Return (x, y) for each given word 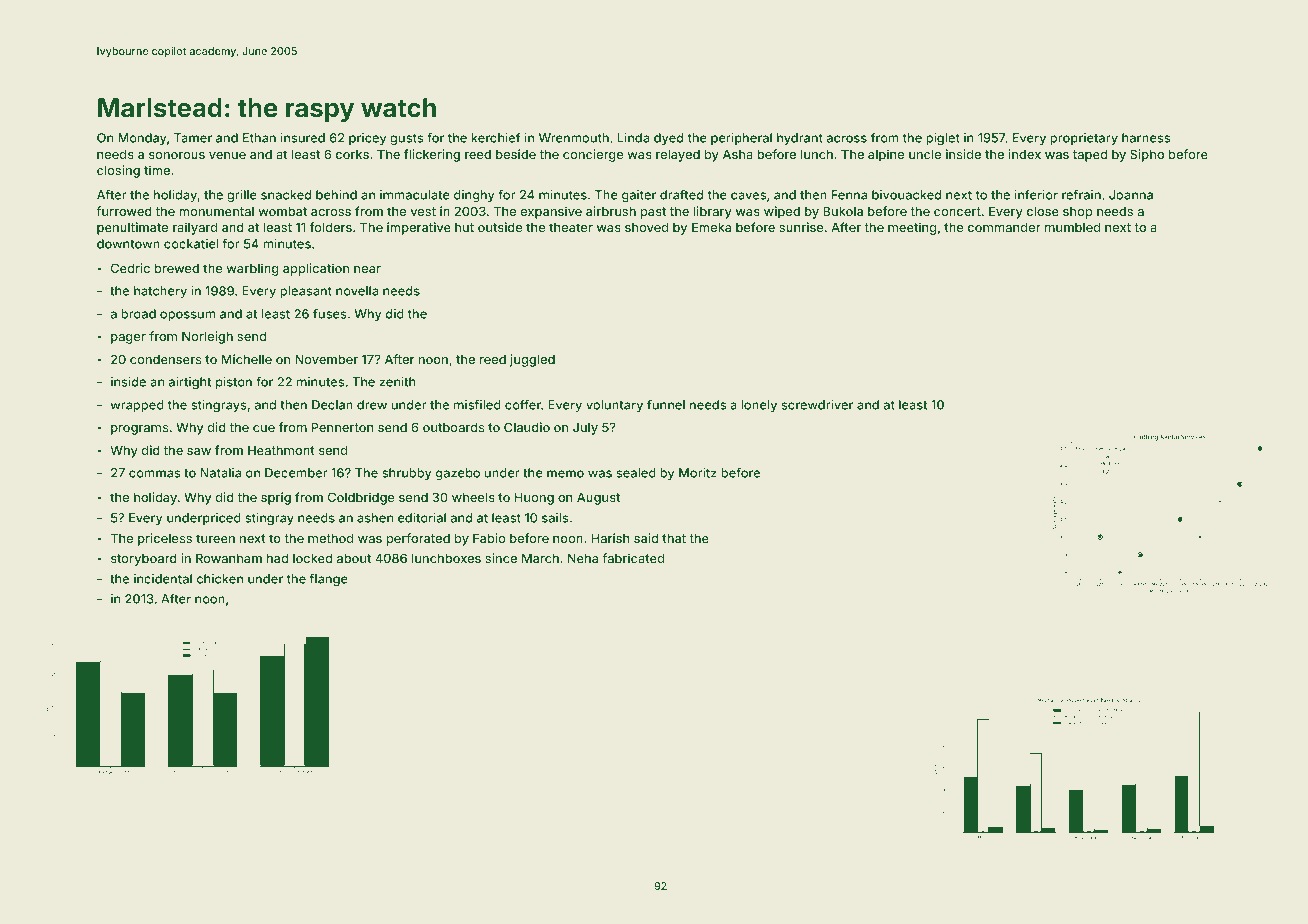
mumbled (1072, 227)
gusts (406, 140)
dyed (668, 139)
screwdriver (817, 405)
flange (329, 580)
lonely (759, 406)
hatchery (160, 292)
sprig (276, 498)
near (367, 269)
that (674, 538)
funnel (666, 405)
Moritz (698, 473)
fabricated (633, 558)
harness (1146, 138)
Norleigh (207, 337)
